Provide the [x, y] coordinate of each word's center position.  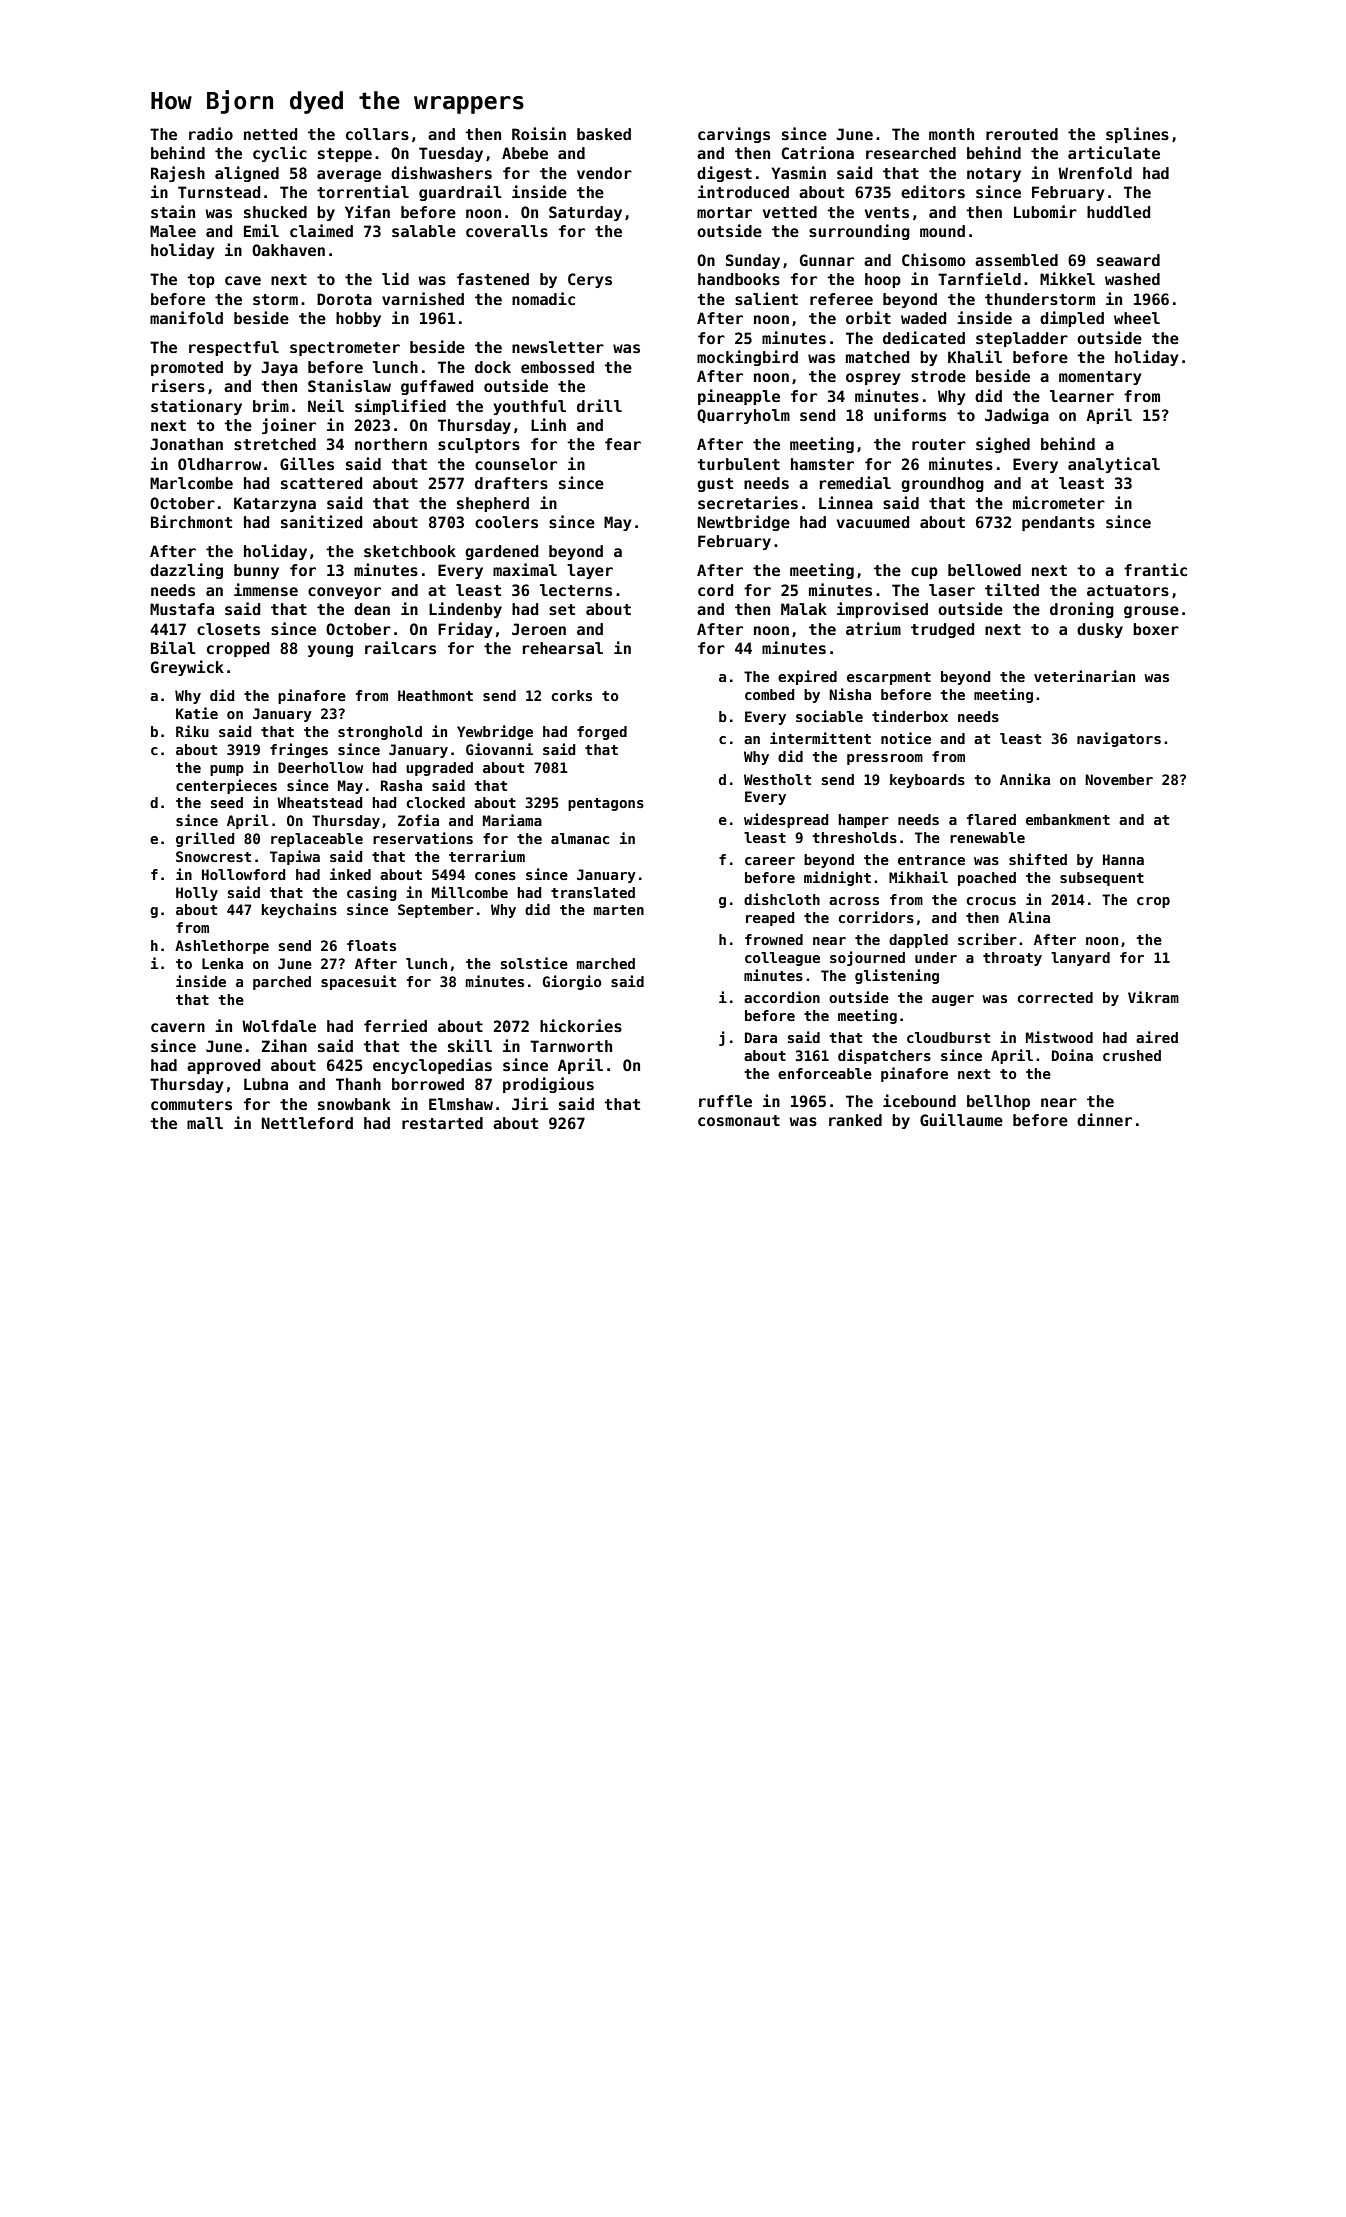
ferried [395, 1025]
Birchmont [191, 521]
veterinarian [1084, 676]
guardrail [460, 193]
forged [602, 733]
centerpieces [226, 786]
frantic [1155, 569]
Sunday [753, 261]
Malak [804, 609]
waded [923, 318]
